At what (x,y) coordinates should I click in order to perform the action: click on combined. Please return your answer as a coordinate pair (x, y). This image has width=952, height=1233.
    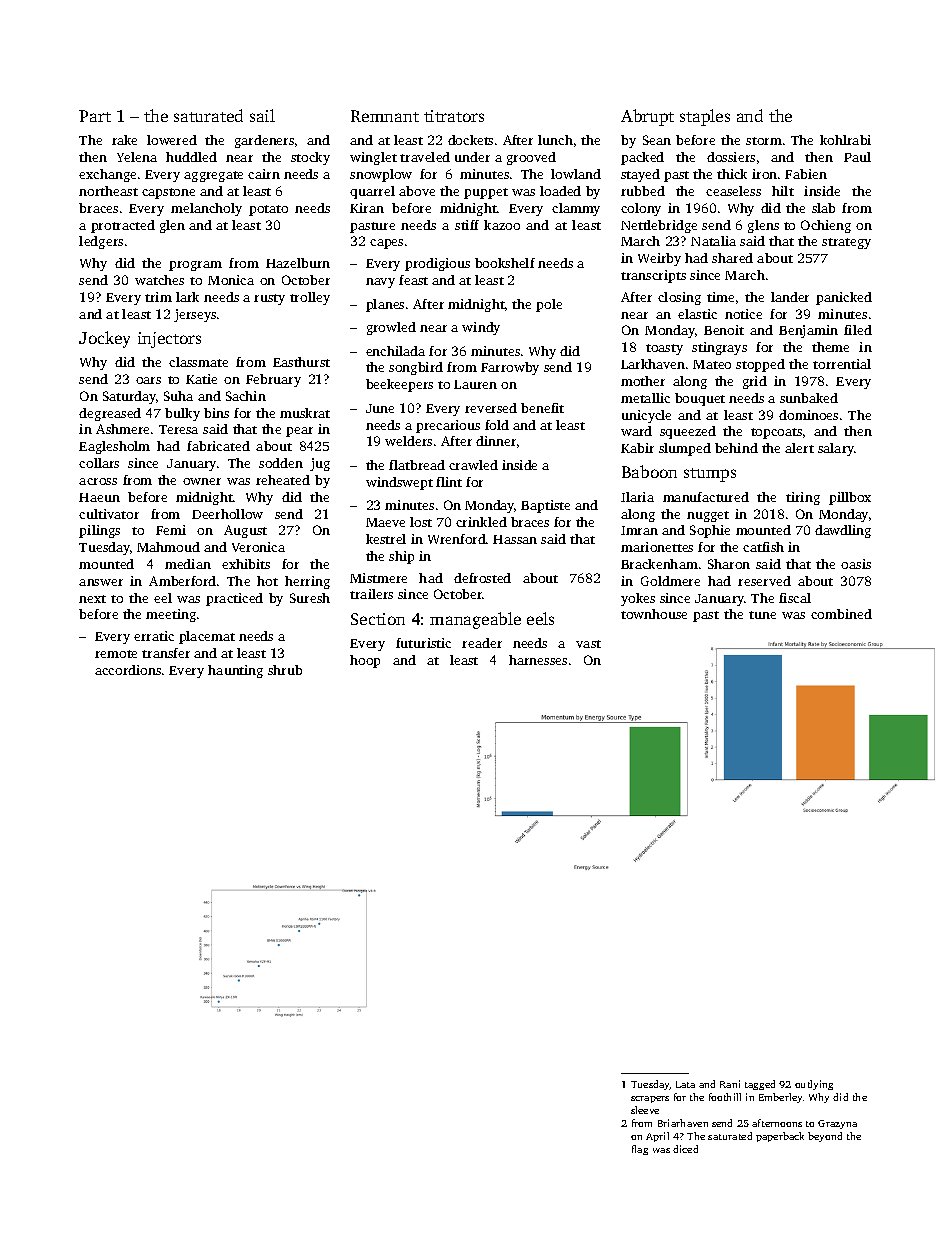
    Looking at the image, I should click on (841, 614).
